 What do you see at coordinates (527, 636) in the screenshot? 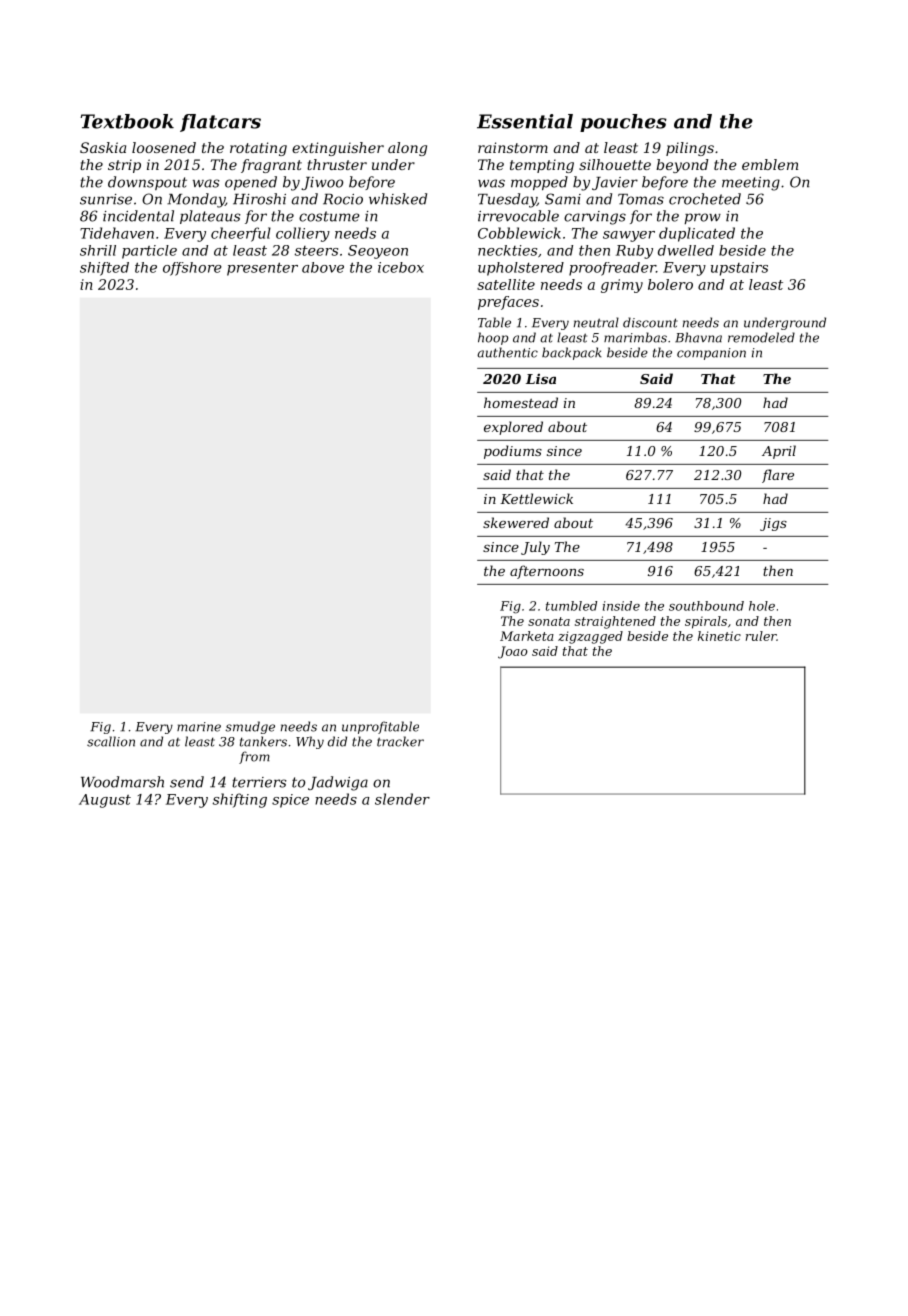
I see `Marketa` at bounding box center [527, 636].
